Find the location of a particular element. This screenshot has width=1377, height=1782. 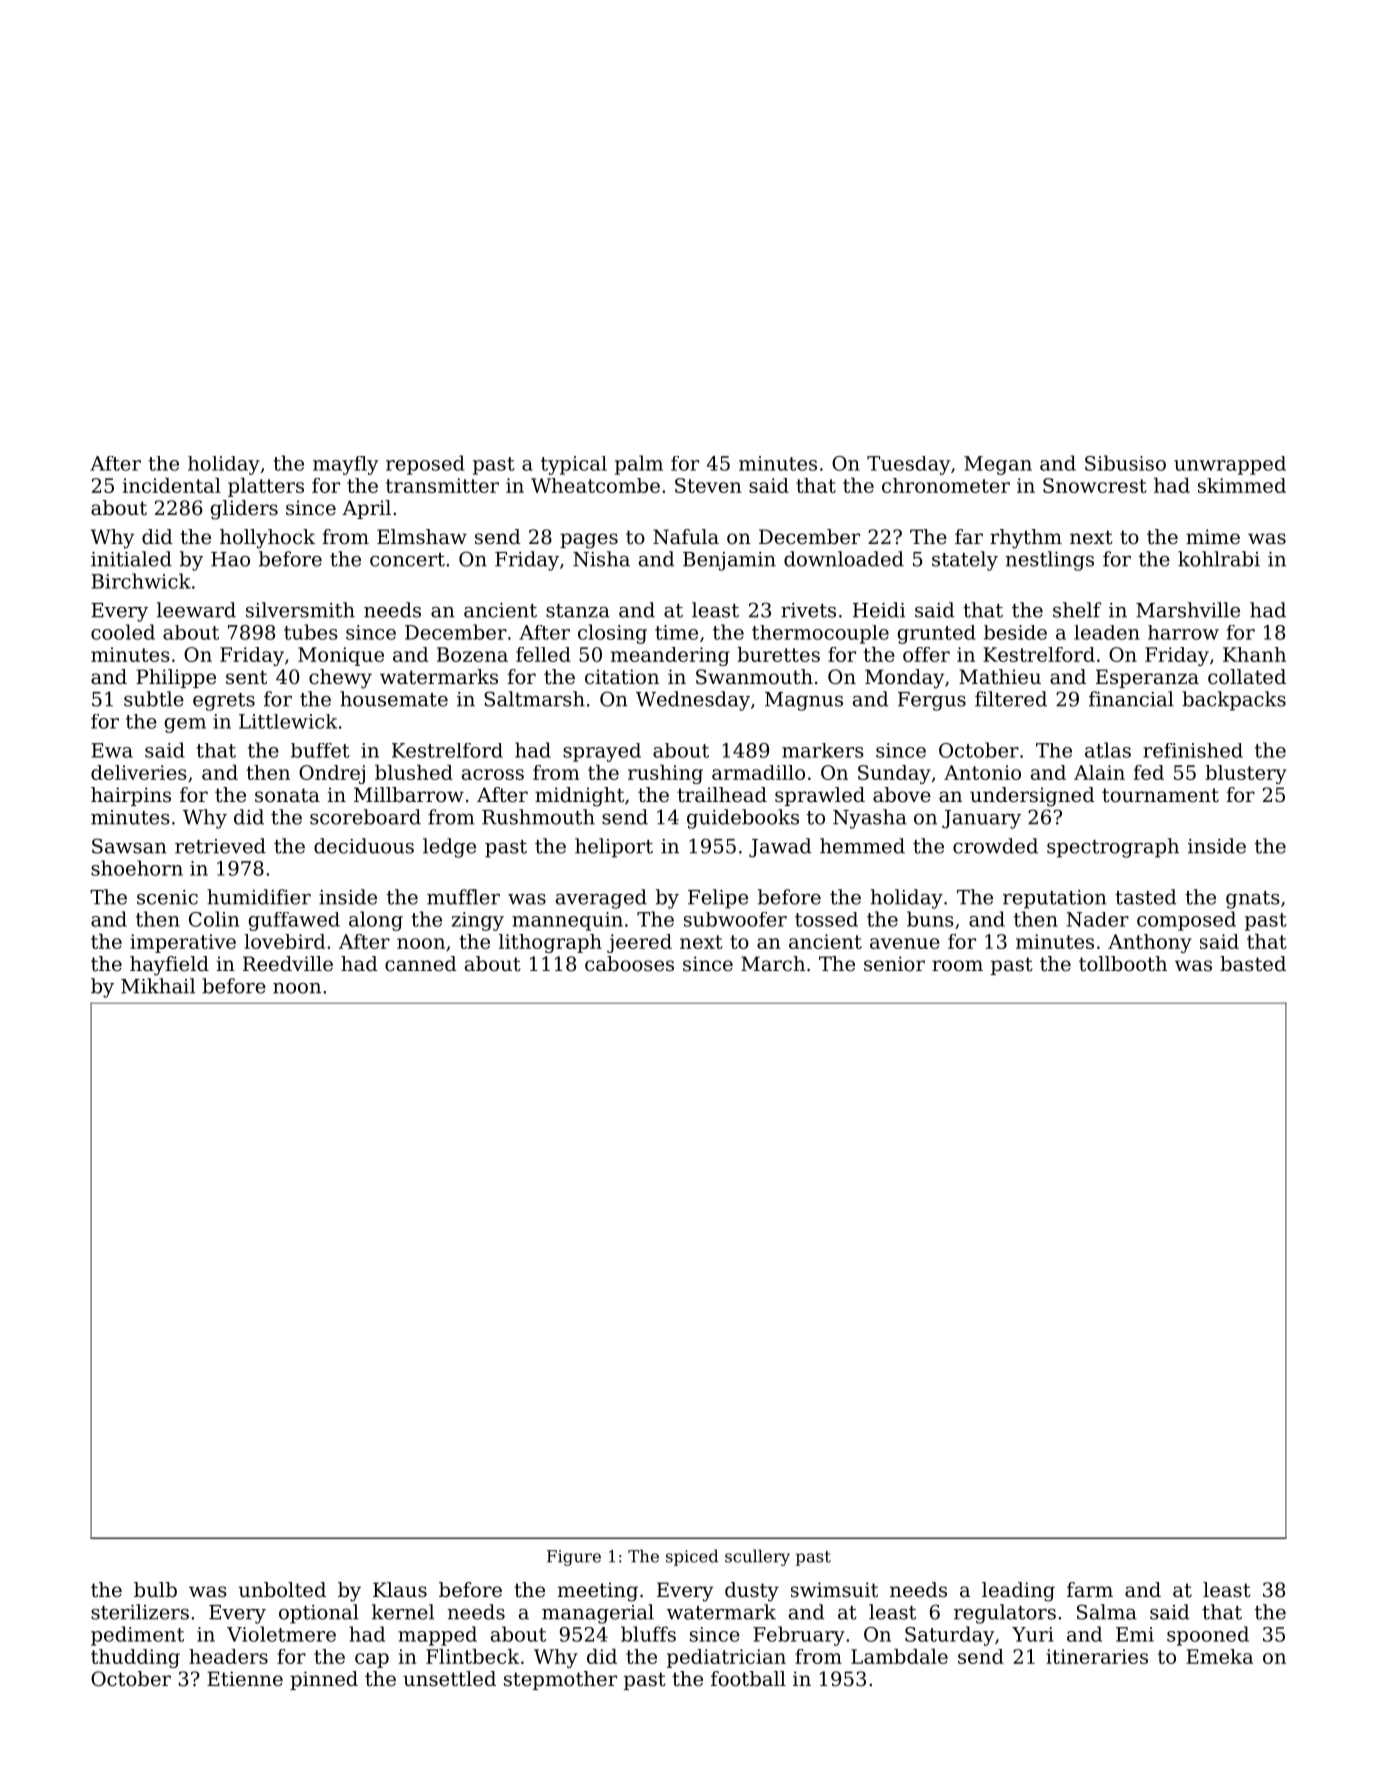

incidental is located at coordinates (172, 485).
